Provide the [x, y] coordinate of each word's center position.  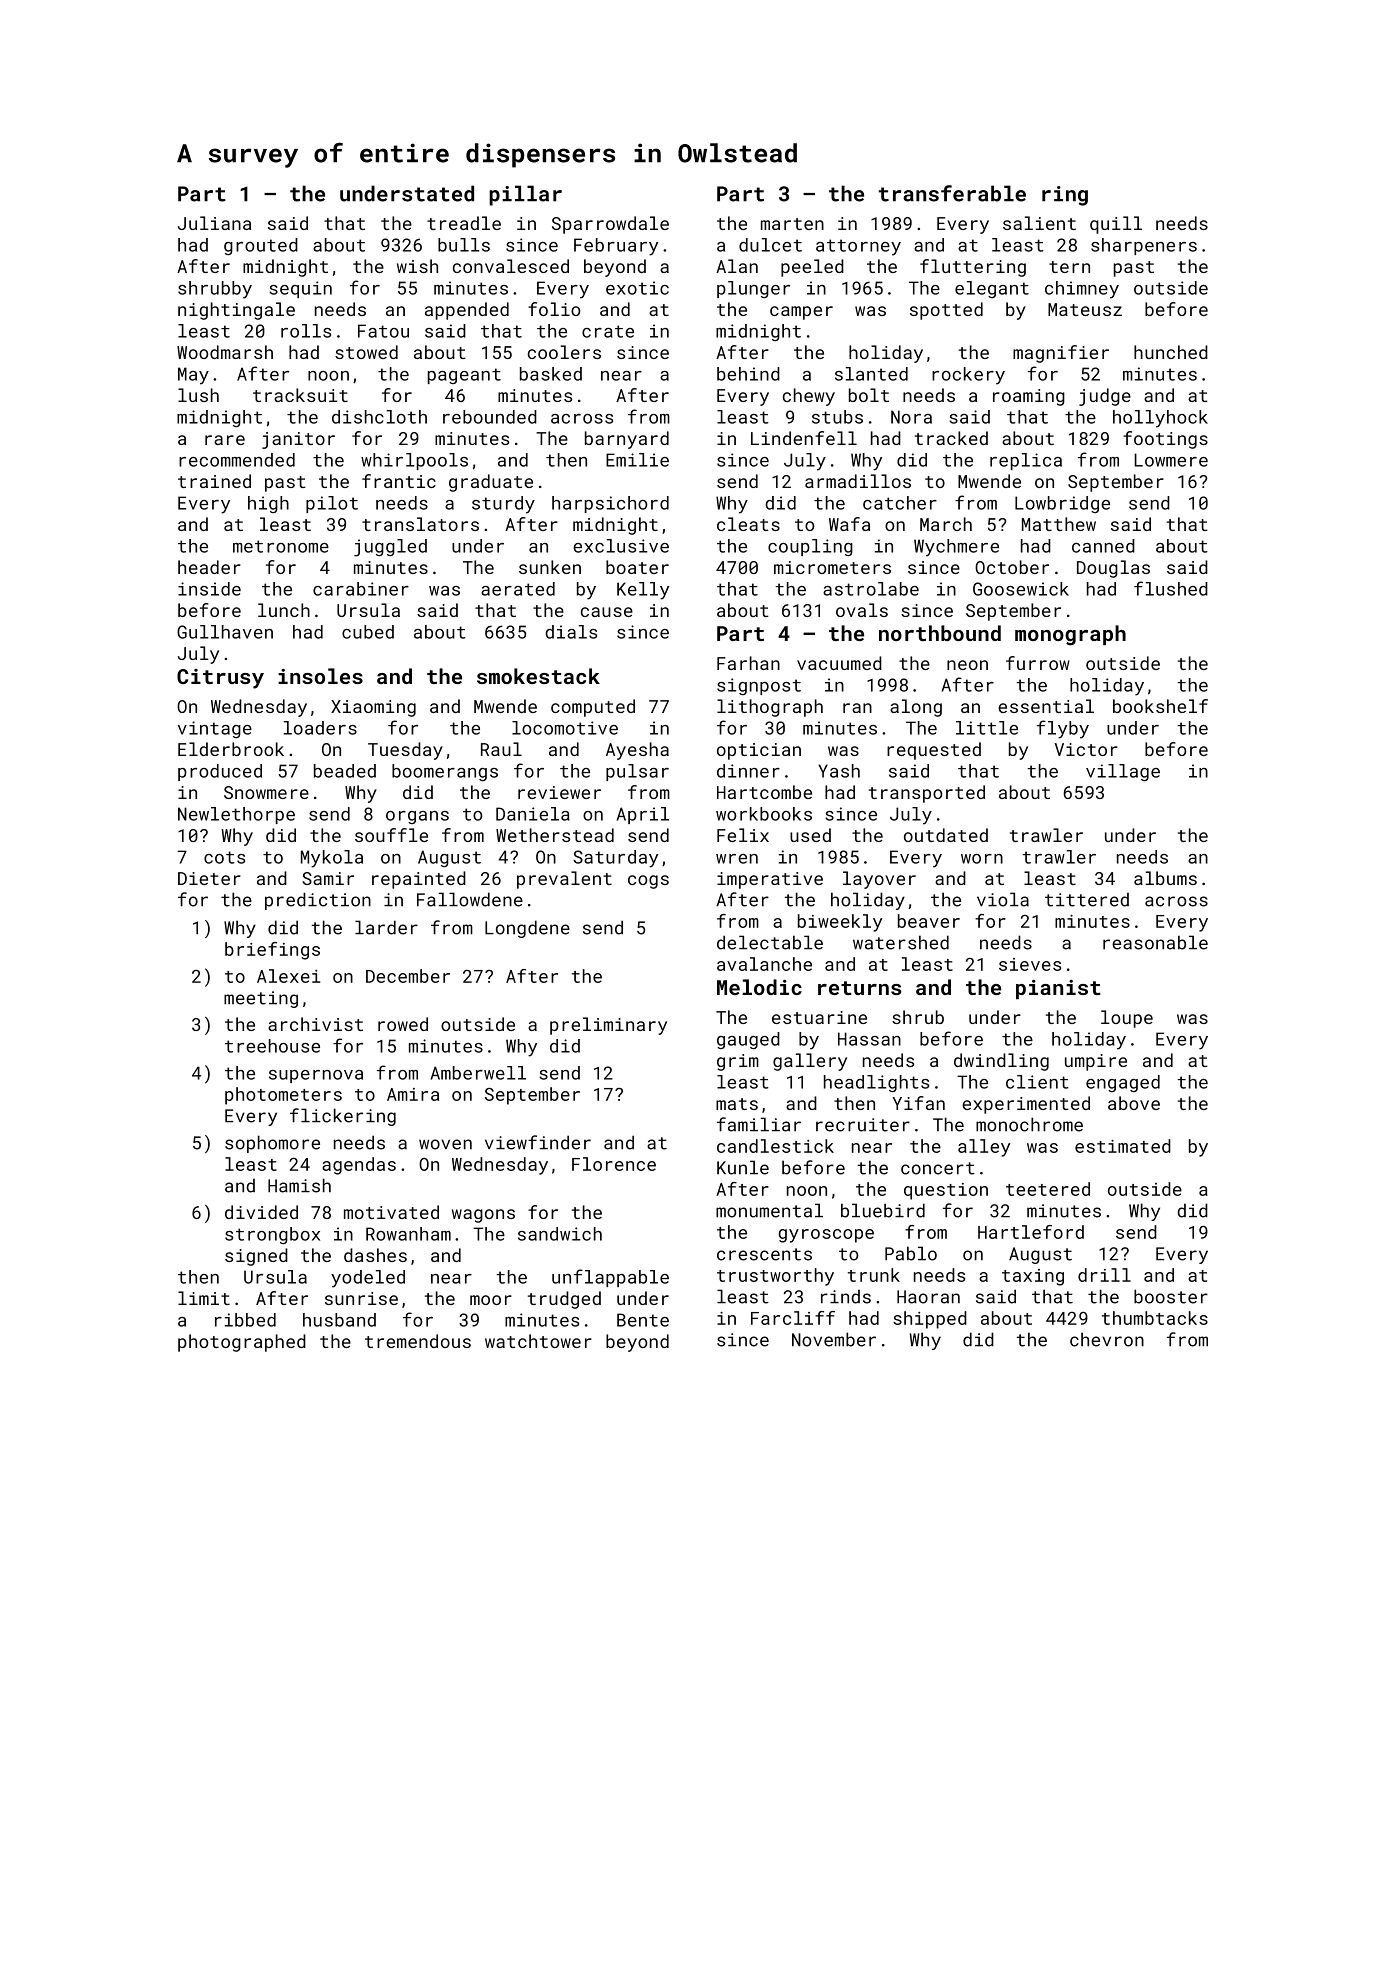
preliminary [608, 1026]
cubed [368, 632]
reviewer [559, 792]
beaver [929, 921]
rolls [306, 331]
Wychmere [956, 548]
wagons [483, 1216]
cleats [748, 524]
